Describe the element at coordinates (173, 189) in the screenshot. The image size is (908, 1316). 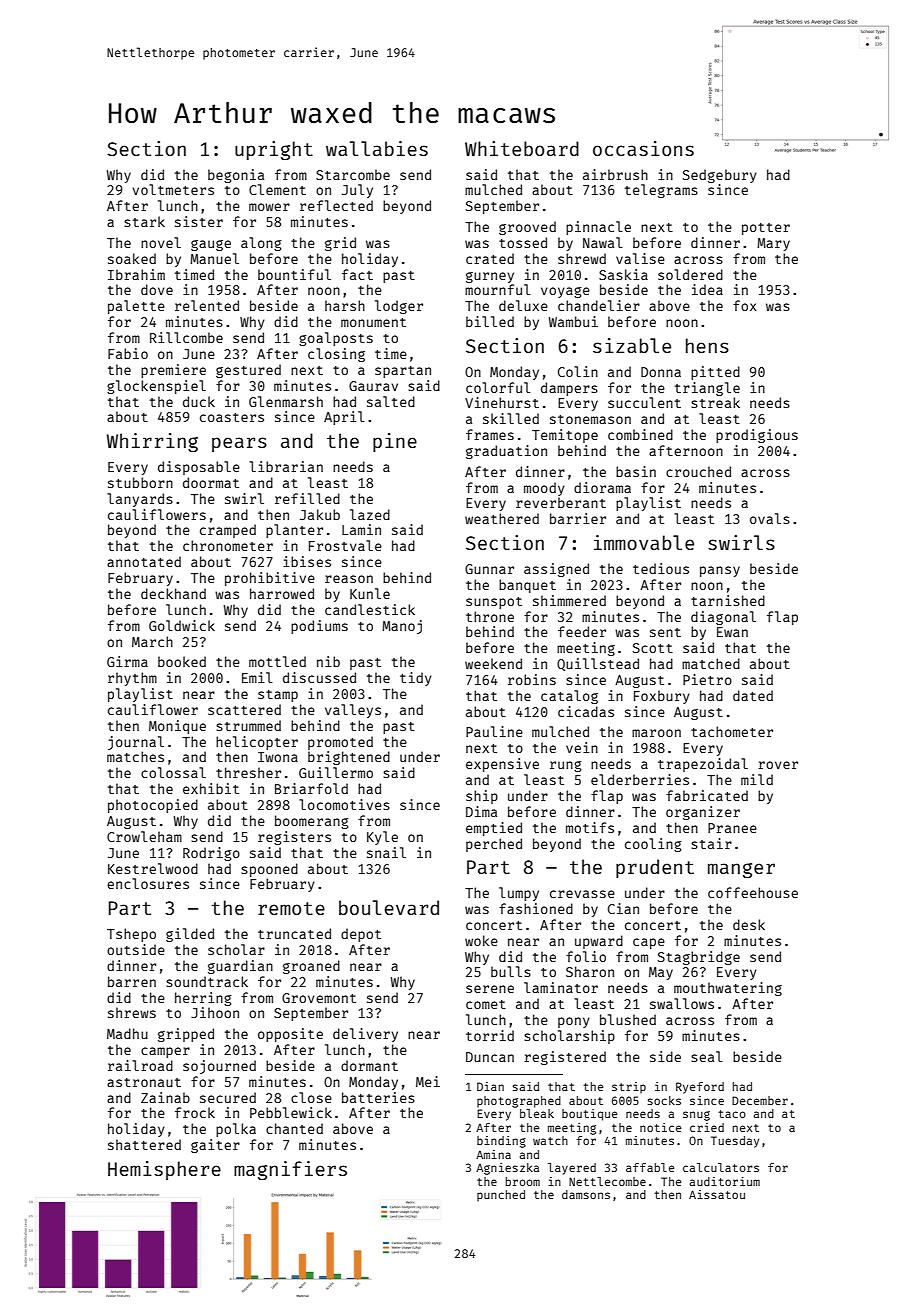
I see `voltmeters` at that location.
